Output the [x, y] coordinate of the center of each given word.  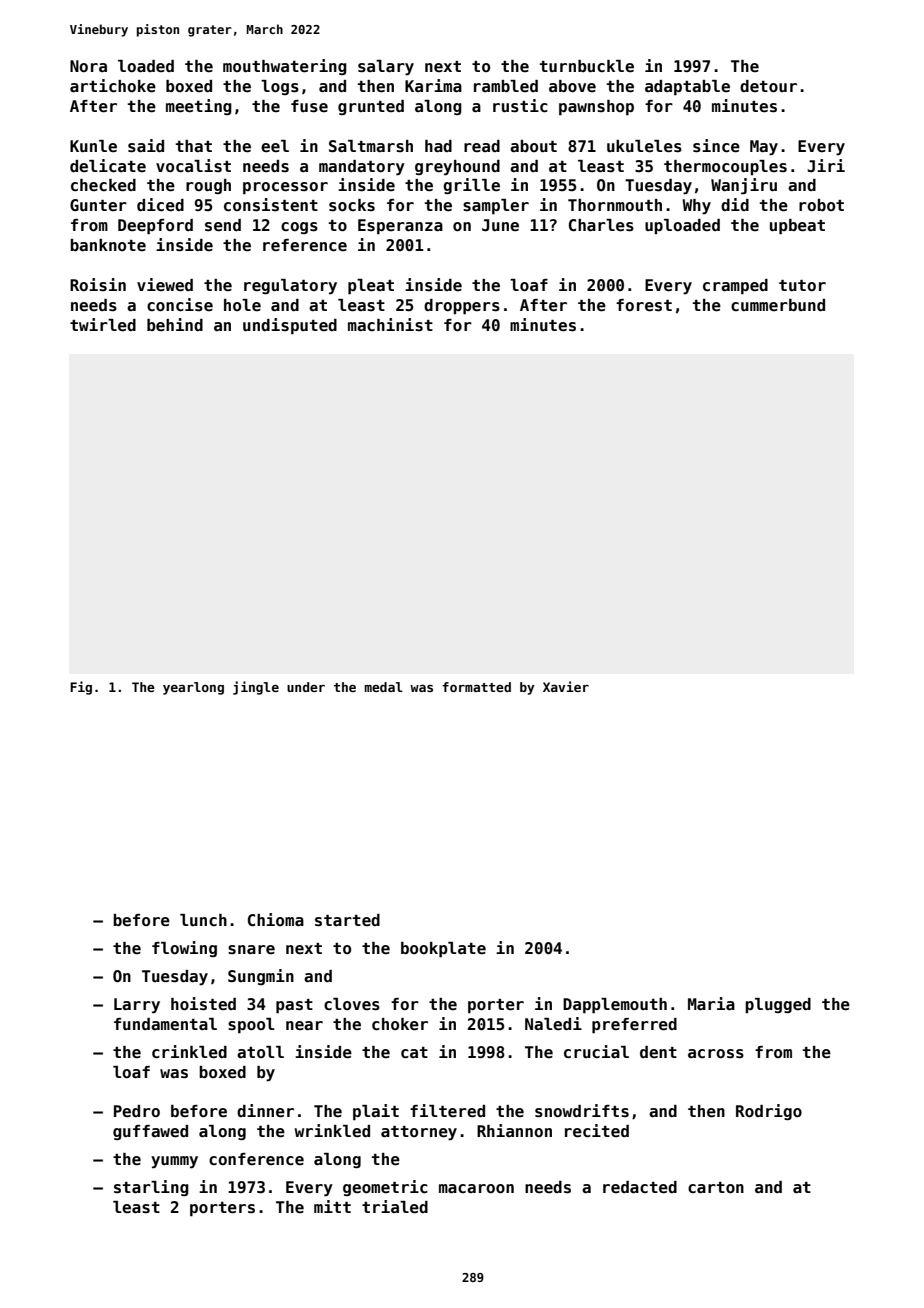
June [500, 225]
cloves [352, 1004]
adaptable [687, 88]
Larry [137, 1006]
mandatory [362, 168]
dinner [265, 1111]
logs [280, 87]
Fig [81, 688]
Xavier [566, 686]
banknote [108, 245]
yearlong [193, 688]
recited [597, 1131]
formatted [476, 687]
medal [383, 687]
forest [644, 305]
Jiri [826, 165]
